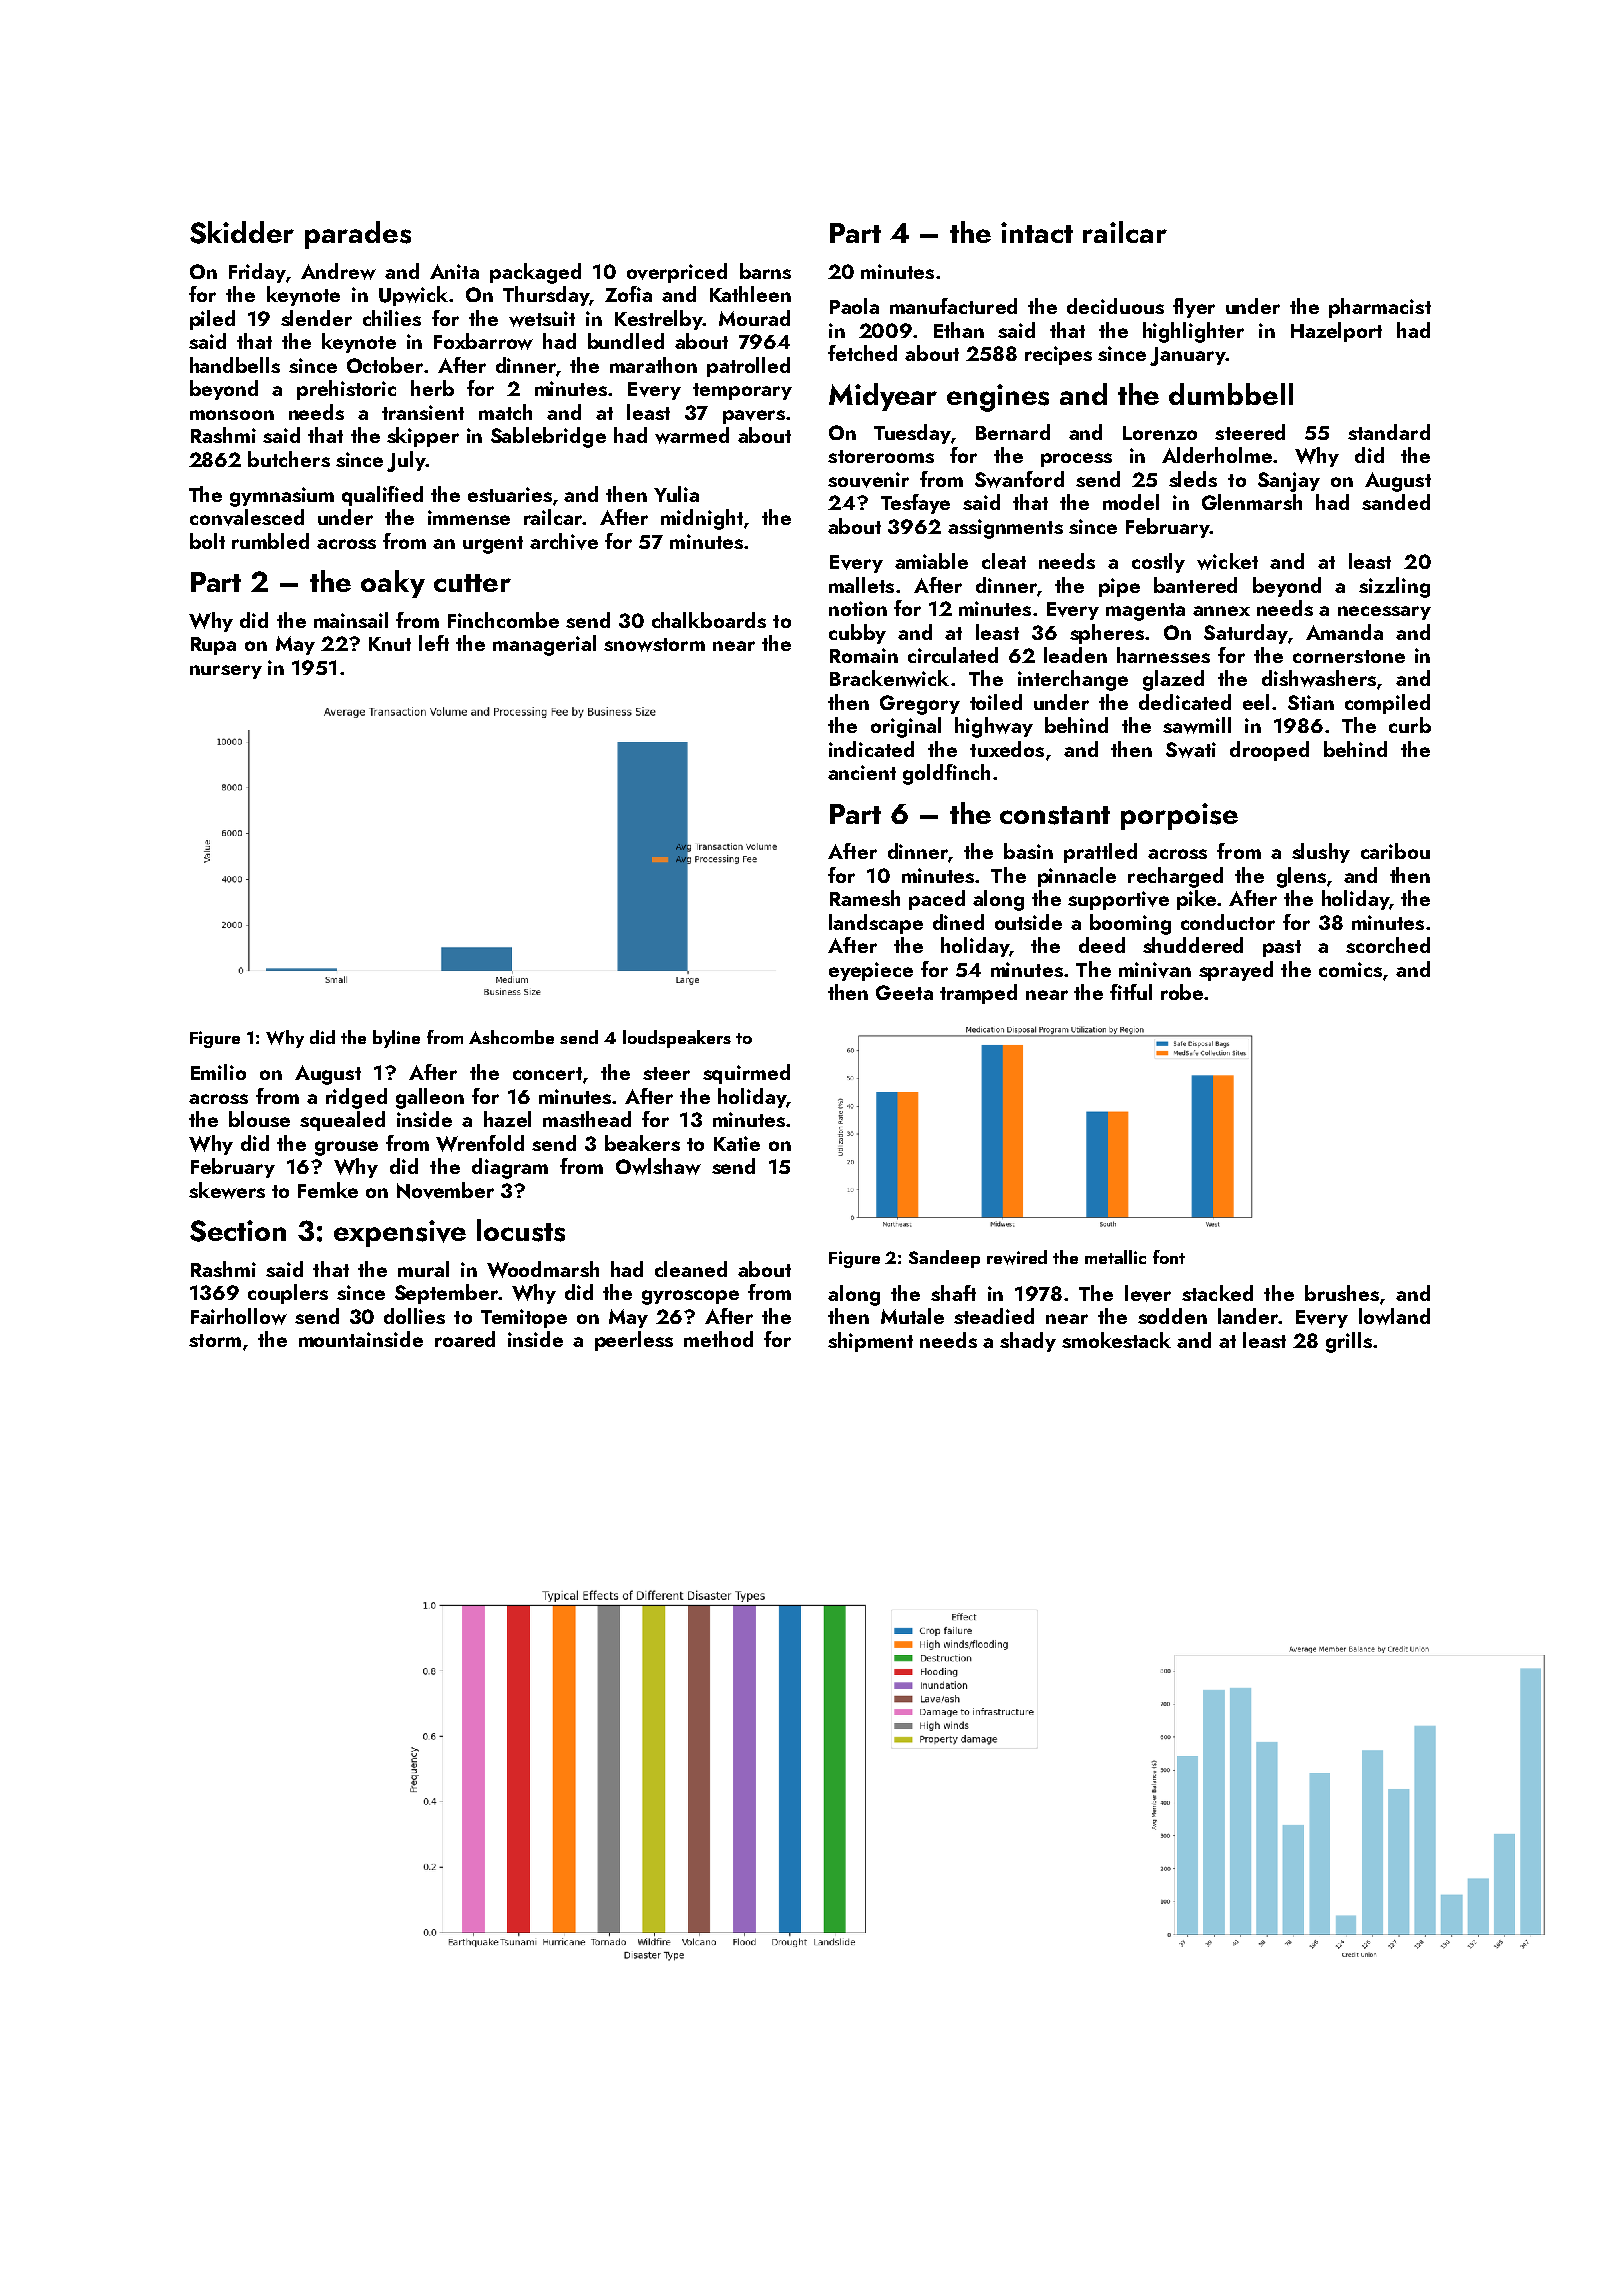 Image resolution: width=1620 pixels, height=2292 pixels. What do you see at coordinates (358, 235) in the screenshot?
I see `parades` at bounding box center [358, 235].
